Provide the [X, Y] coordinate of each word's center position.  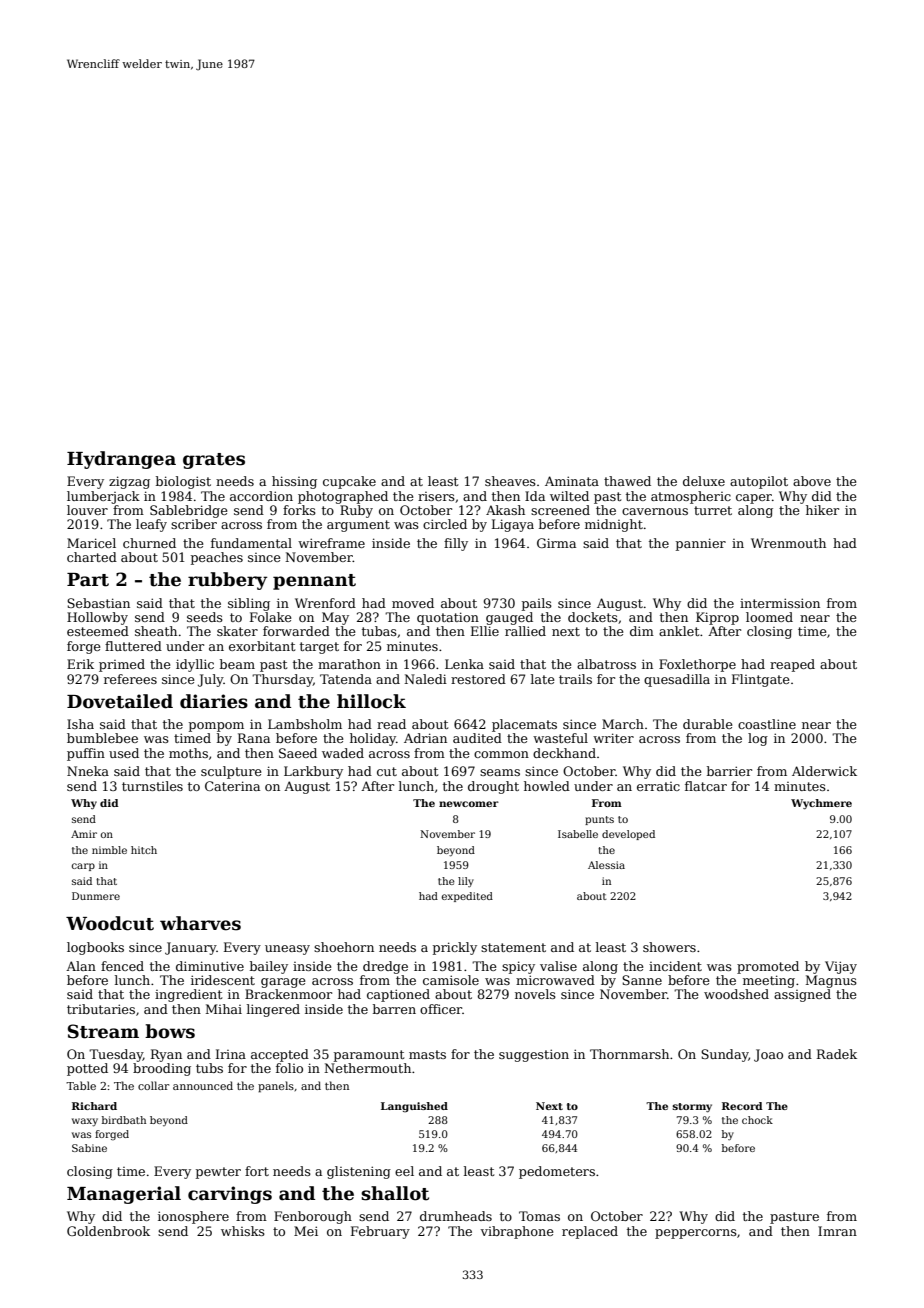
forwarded [296, 631]
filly [456, 544]
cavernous [655, 511]
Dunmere [96, 896]
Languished [414, 1107]
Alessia [606, 865]
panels [276, 1087]
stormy [692, 1107]
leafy [151, 525]
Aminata [572, 481]
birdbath [124, 1120]
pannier [701, 544]
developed [628, 835]
